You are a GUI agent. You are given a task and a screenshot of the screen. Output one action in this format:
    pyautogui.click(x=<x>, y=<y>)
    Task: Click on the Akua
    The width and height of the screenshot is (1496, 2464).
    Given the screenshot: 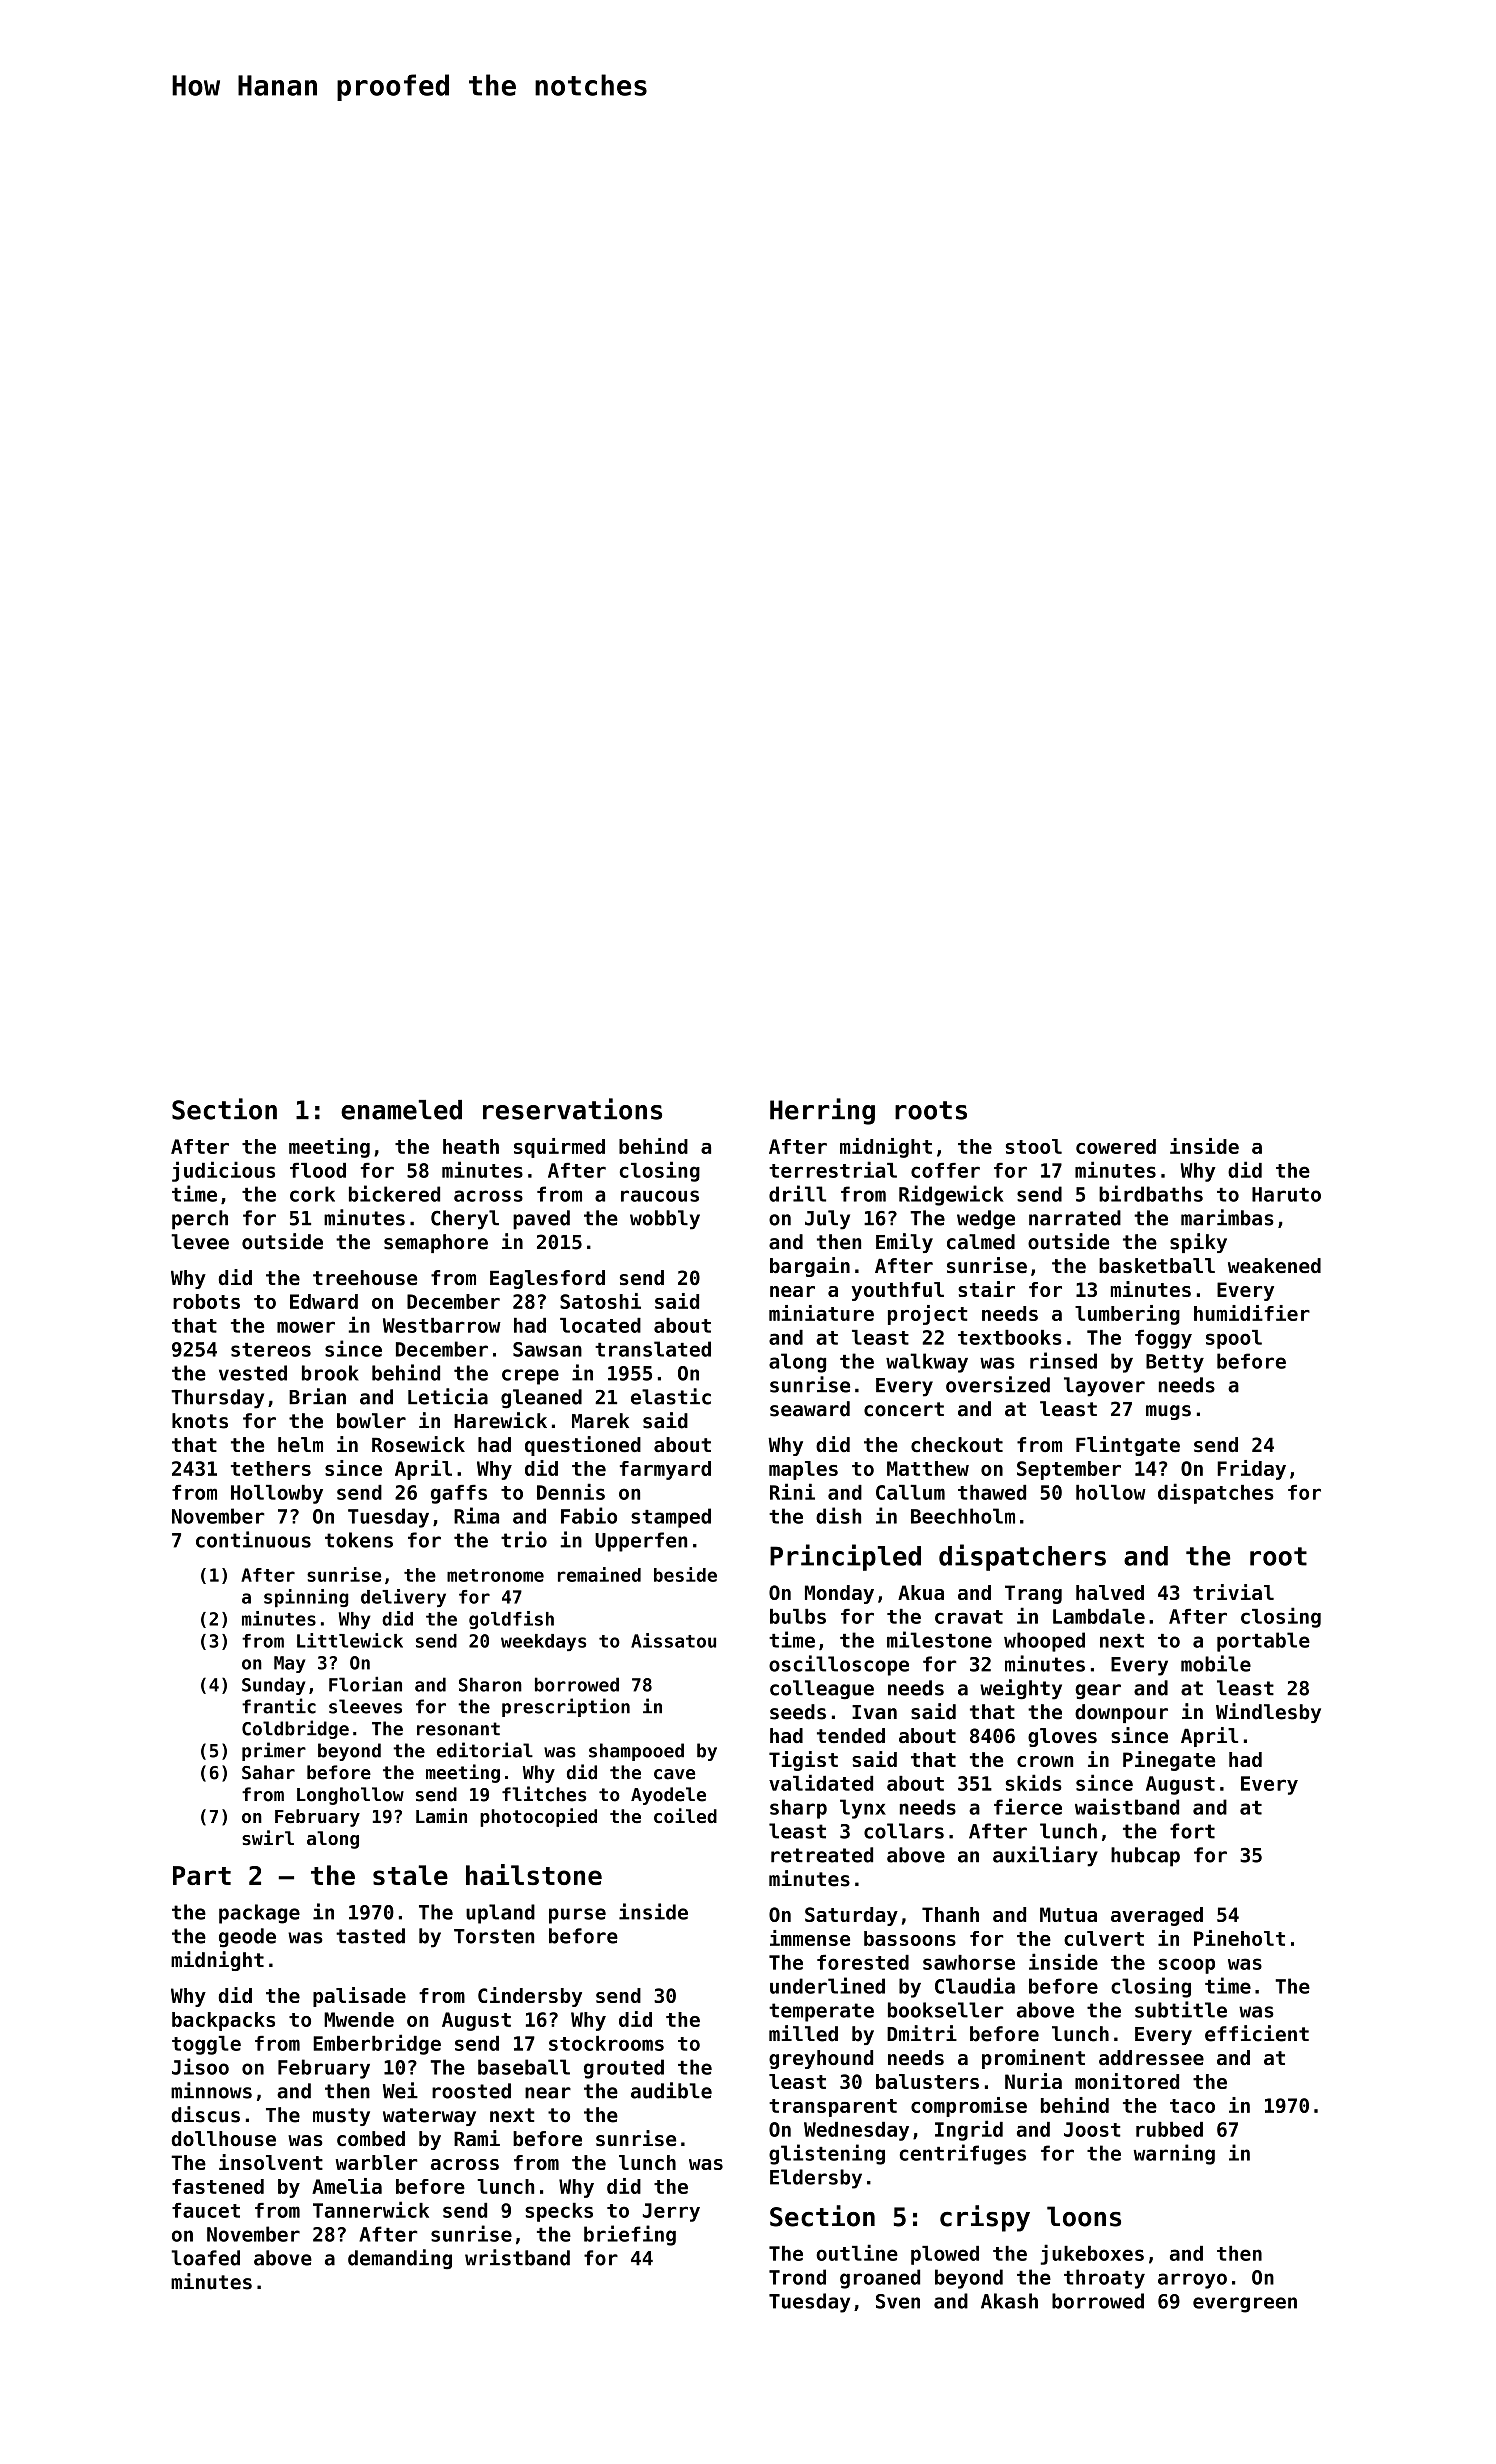 What is the action you would take?
    pyautogui.click(x=921, y=1592)
